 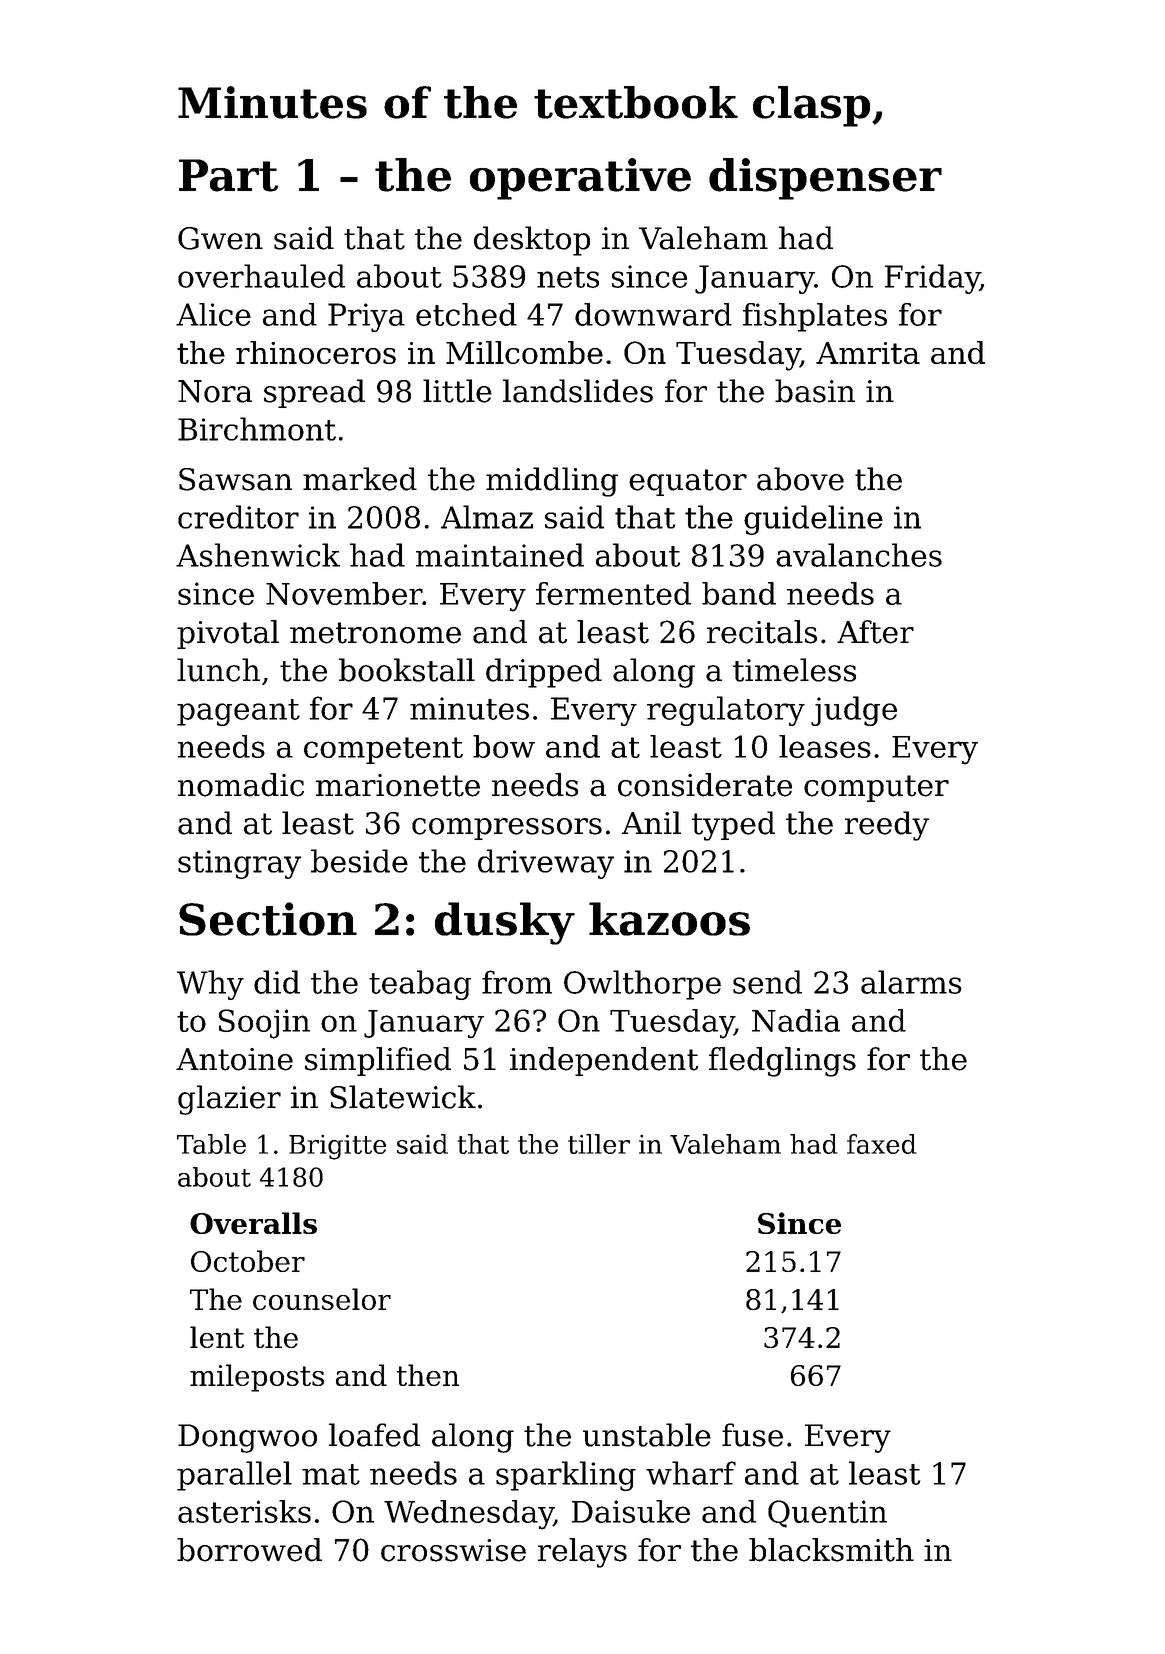 What do you see at coordinates (875, 632) in the document?
I see `After` at bounding box center [875, 632].
